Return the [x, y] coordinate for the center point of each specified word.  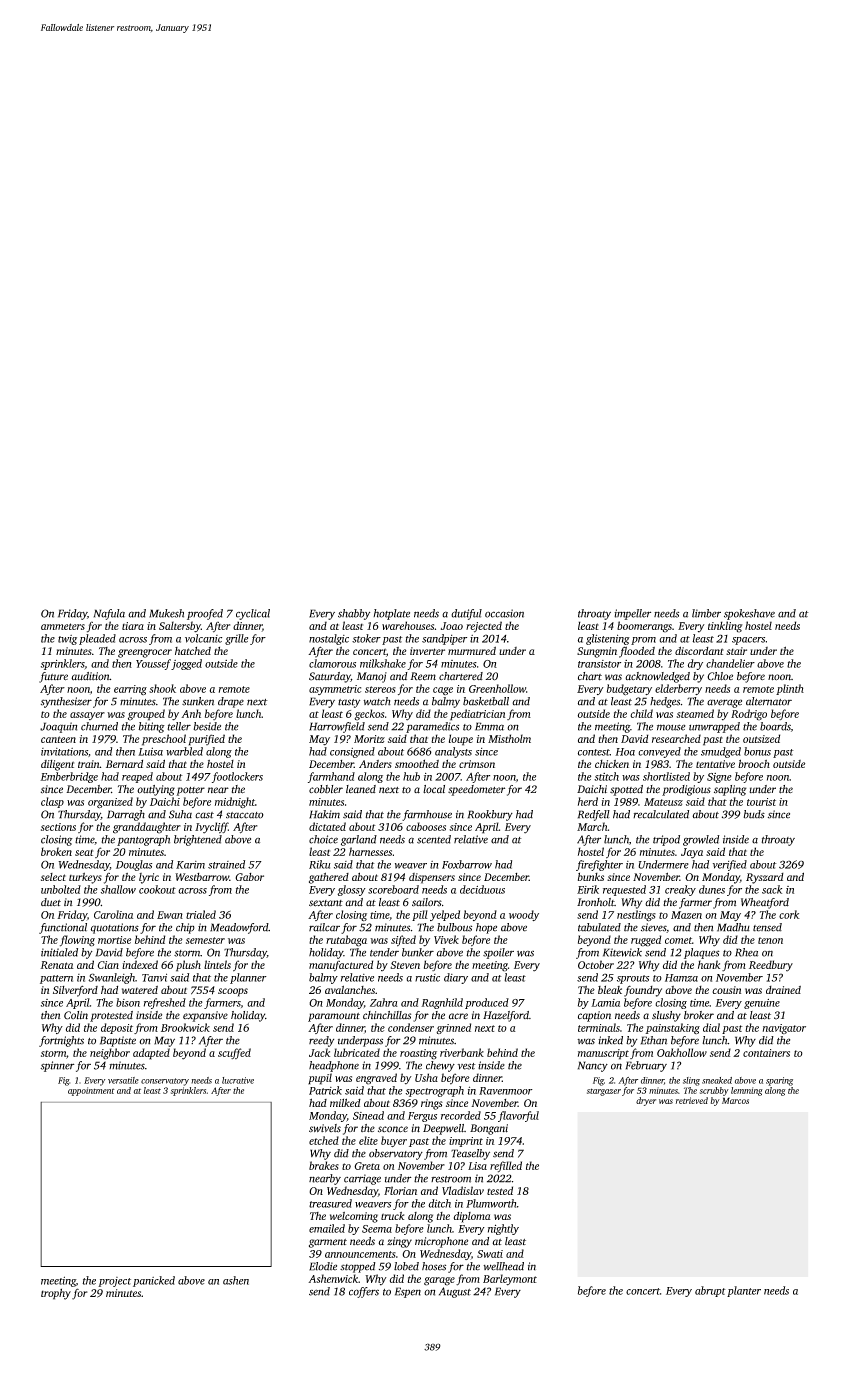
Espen [408, 1292]
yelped [445, 915]
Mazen [686, 915]
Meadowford [239, 928]
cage [443, 691]
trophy [56, 1294]
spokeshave [749, 614]
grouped [146, 715]
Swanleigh [111, 978]
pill [420, 915]
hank [709, 964]
